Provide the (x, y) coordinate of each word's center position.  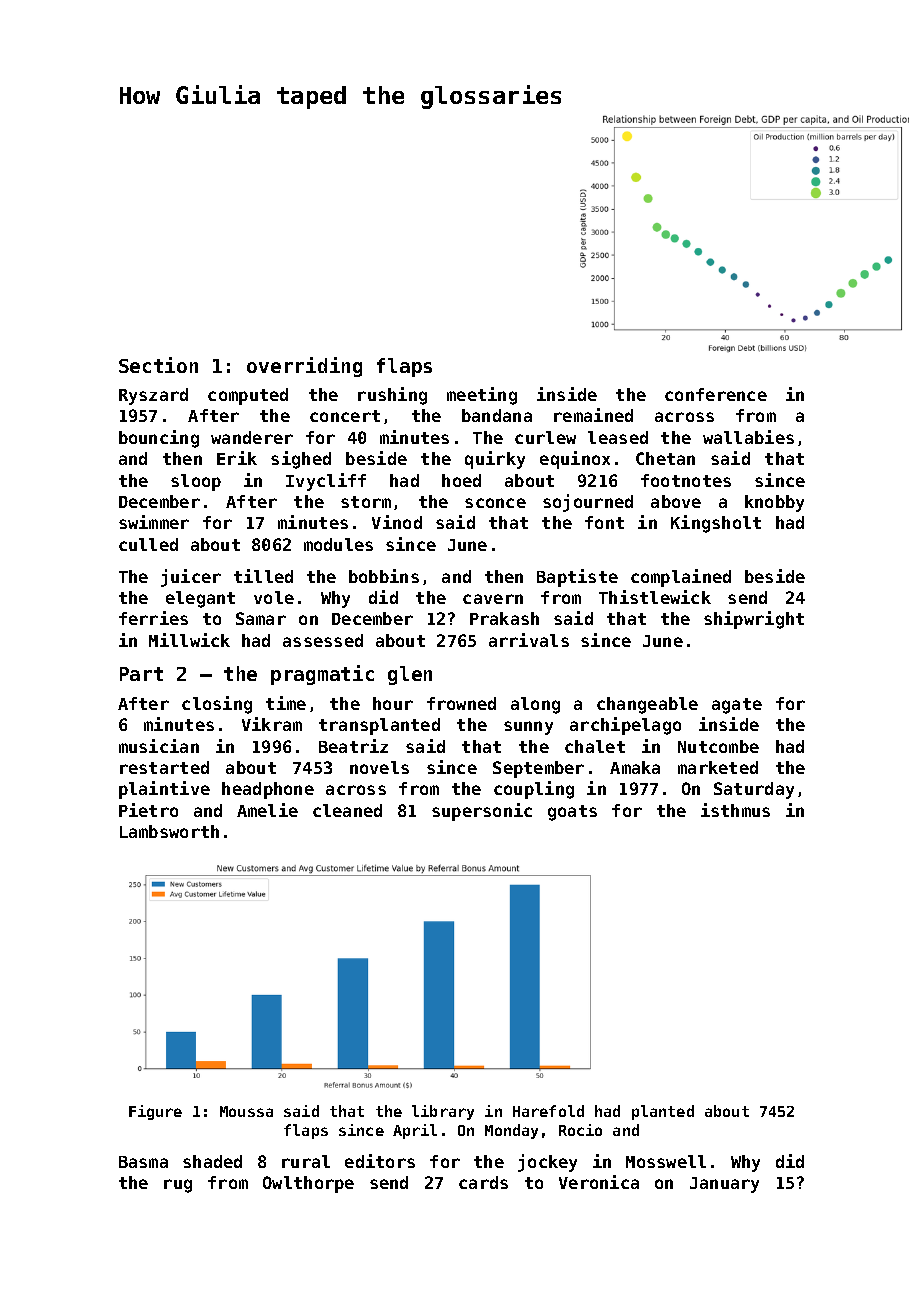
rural (306, 1161)
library (443, 1112)
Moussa (246, 1111)
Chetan (665, 458)
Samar (261, 618)
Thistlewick (655, 597)
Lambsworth (169, 831)
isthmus (735, 810)
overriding (304, 367)
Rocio (580, 1130)
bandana (497, 415)
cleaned (347, 810)
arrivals (529, 640)
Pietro (148, 810)
